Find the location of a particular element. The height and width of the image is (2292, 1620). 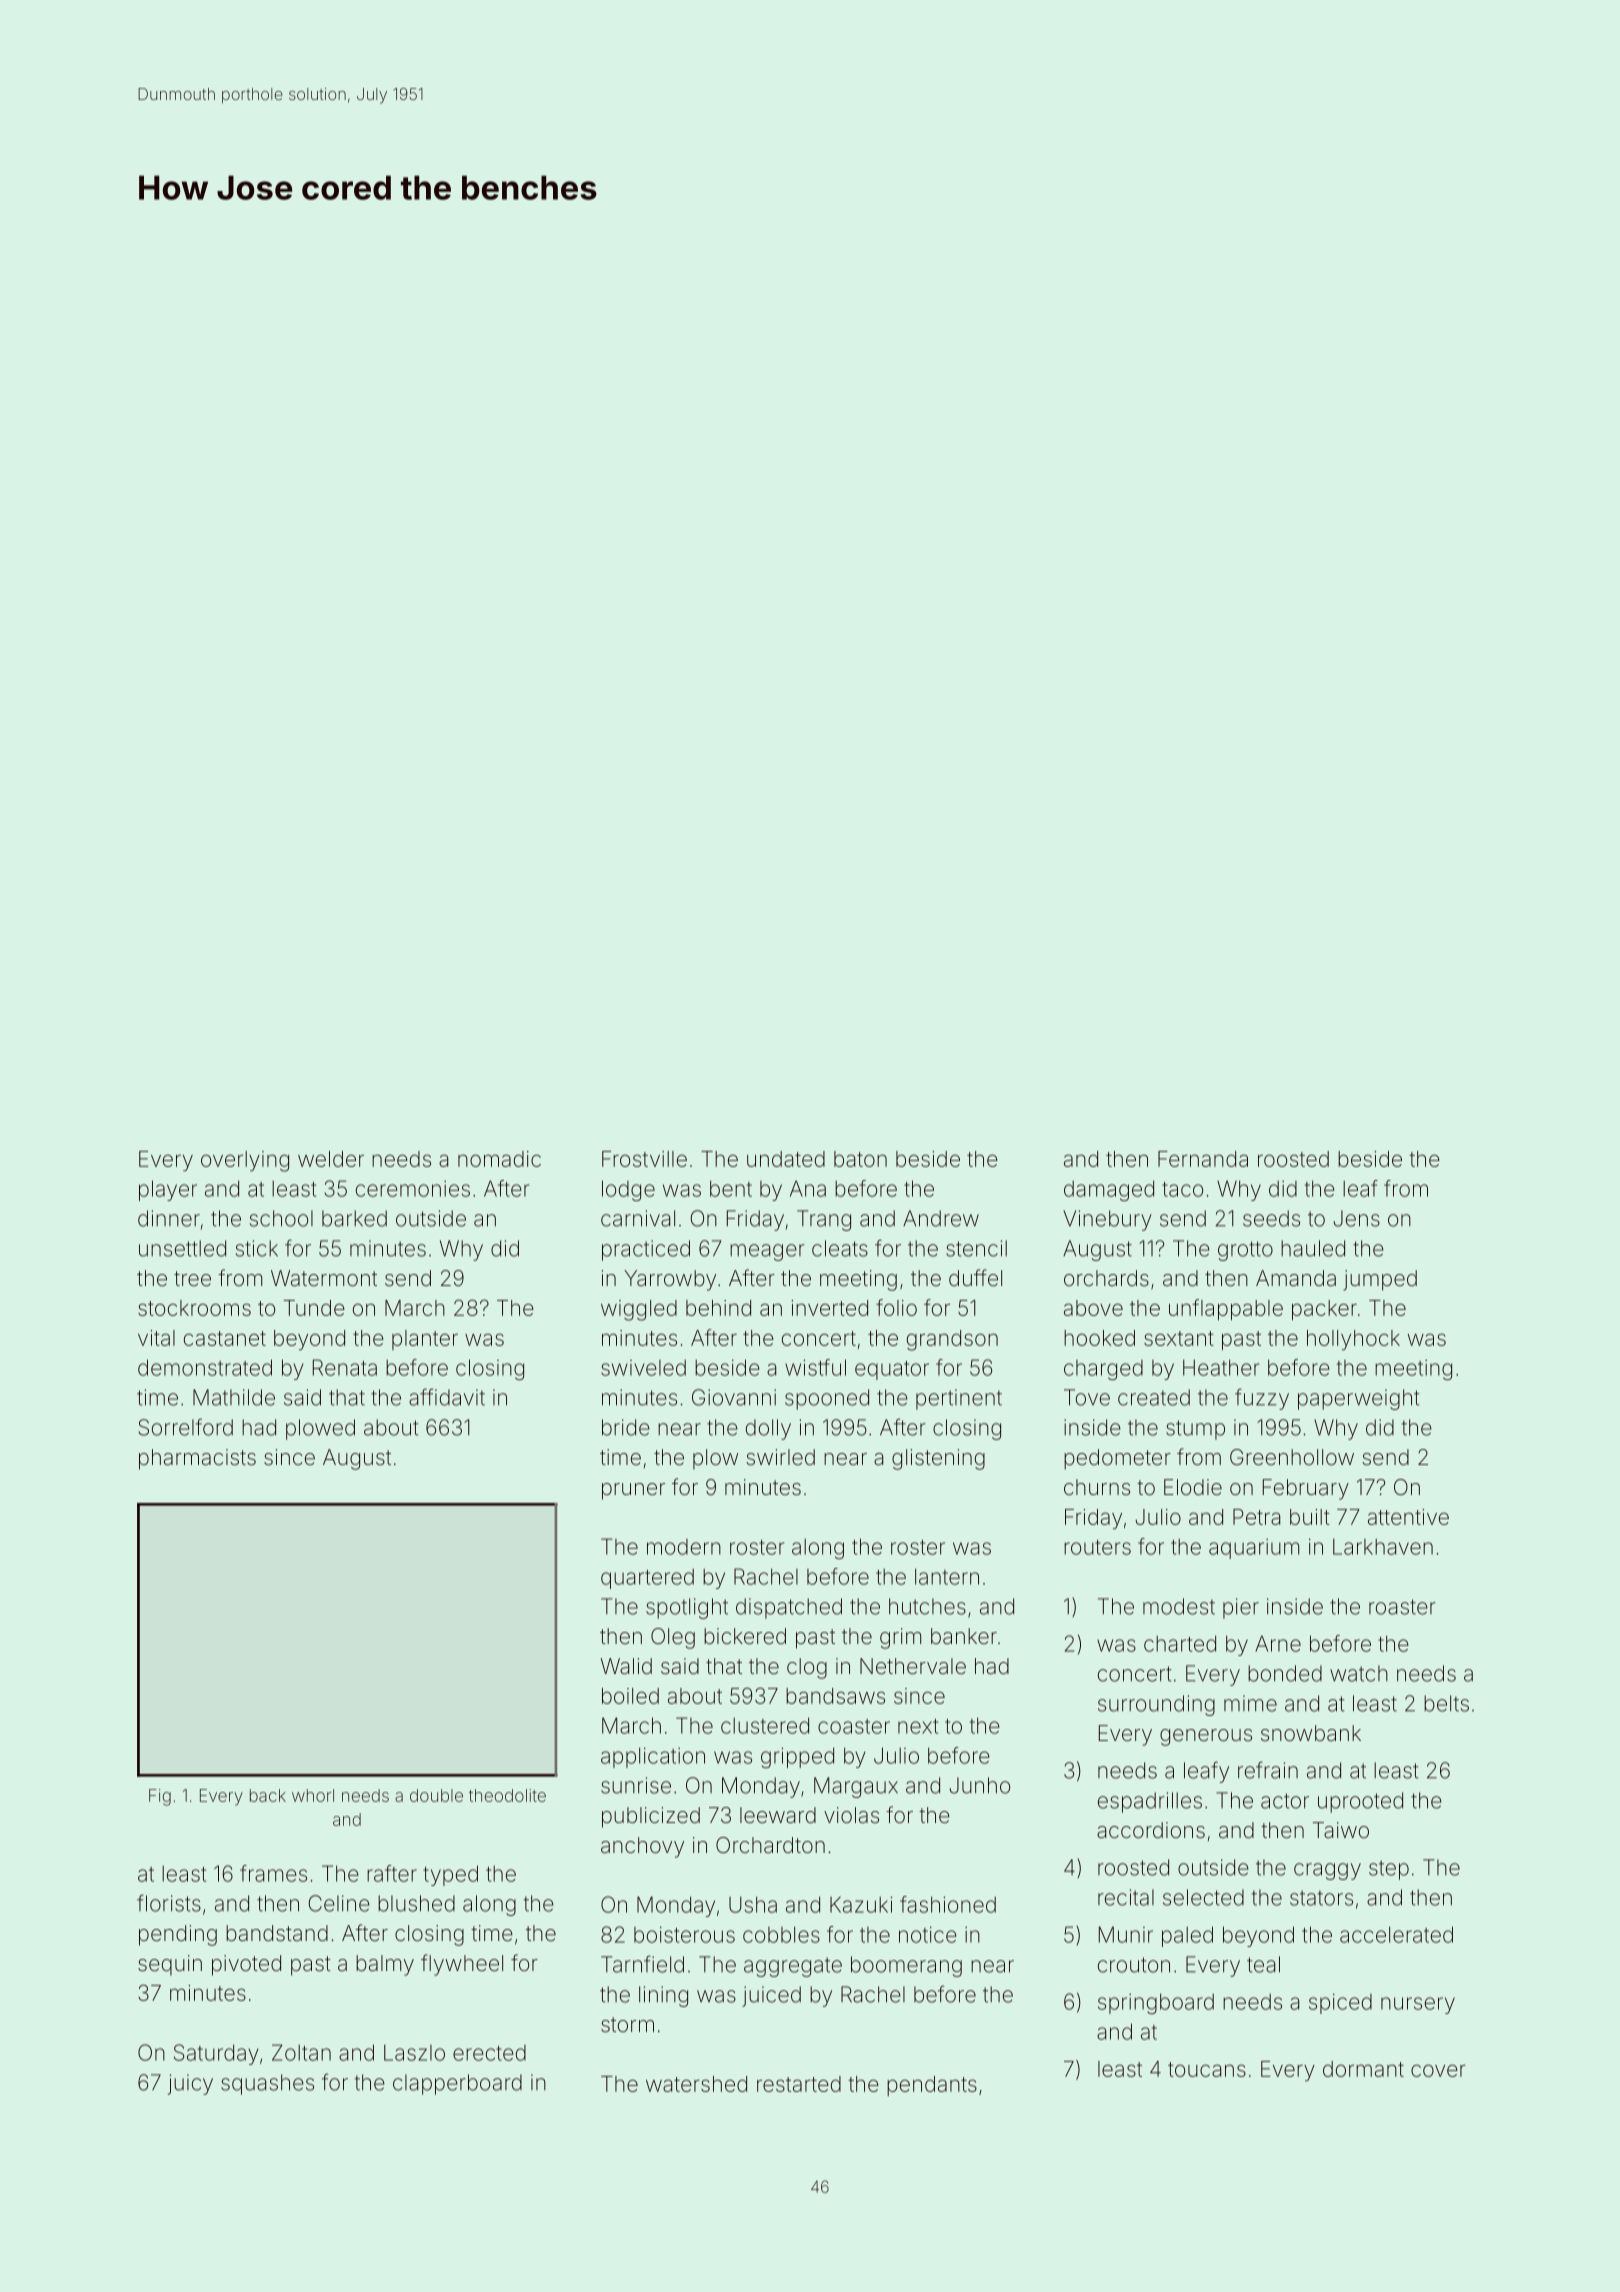

stump is located at coordinates (1195, 1430).
